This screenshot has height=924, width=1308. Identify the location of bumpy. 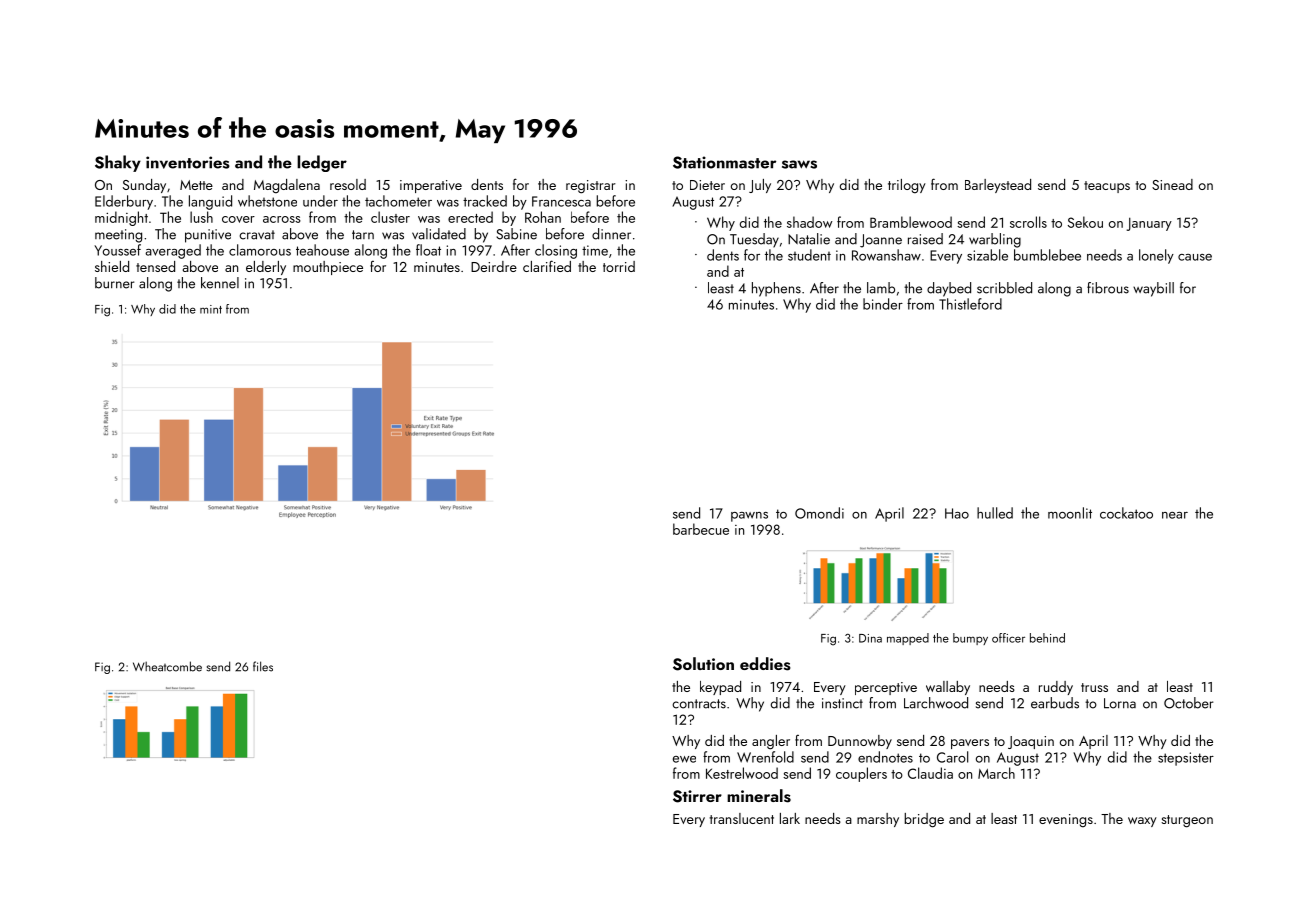
(970, 639).
